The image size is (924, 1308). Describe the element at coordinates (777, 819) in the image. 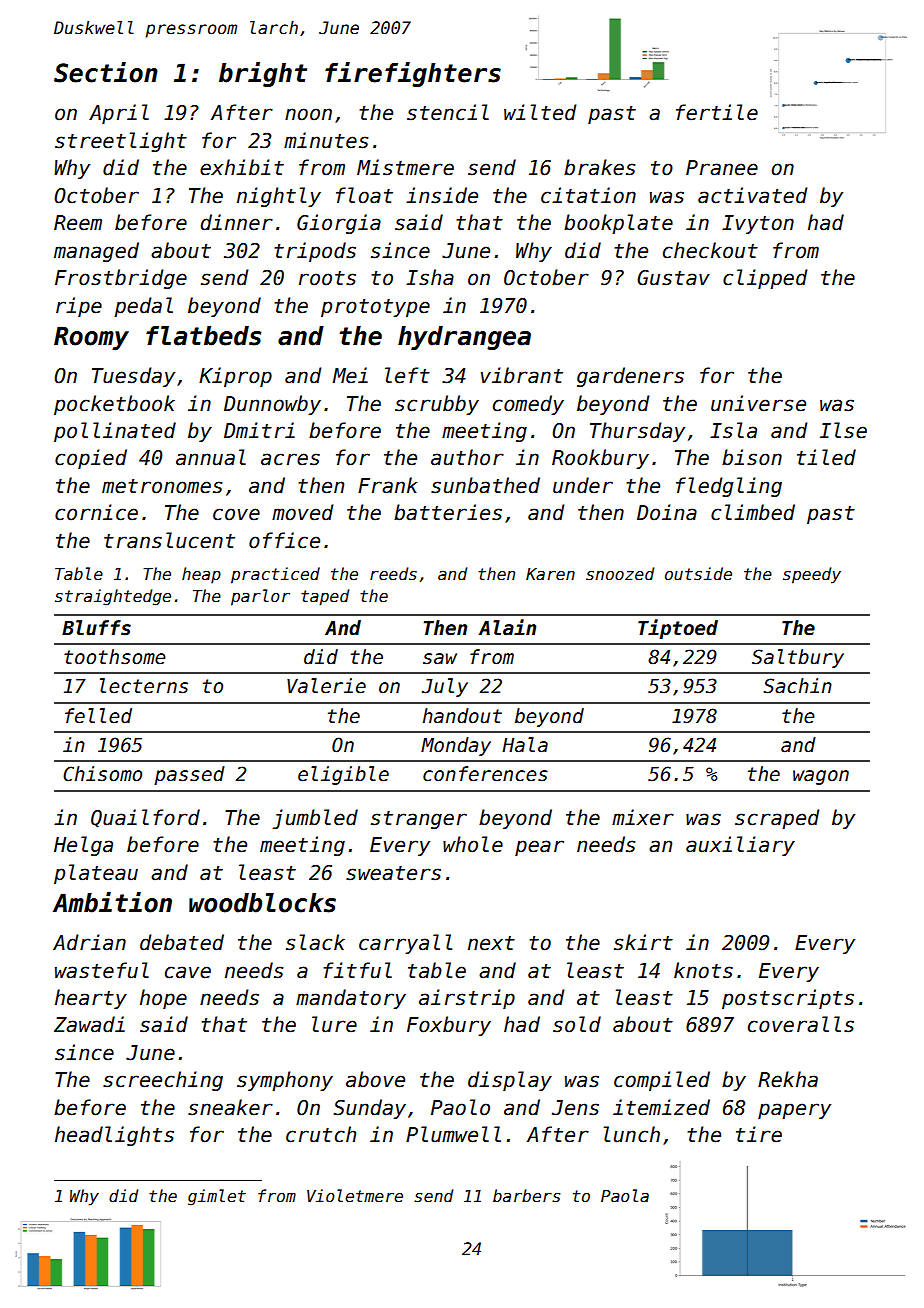

I see `scraped` at that location.
